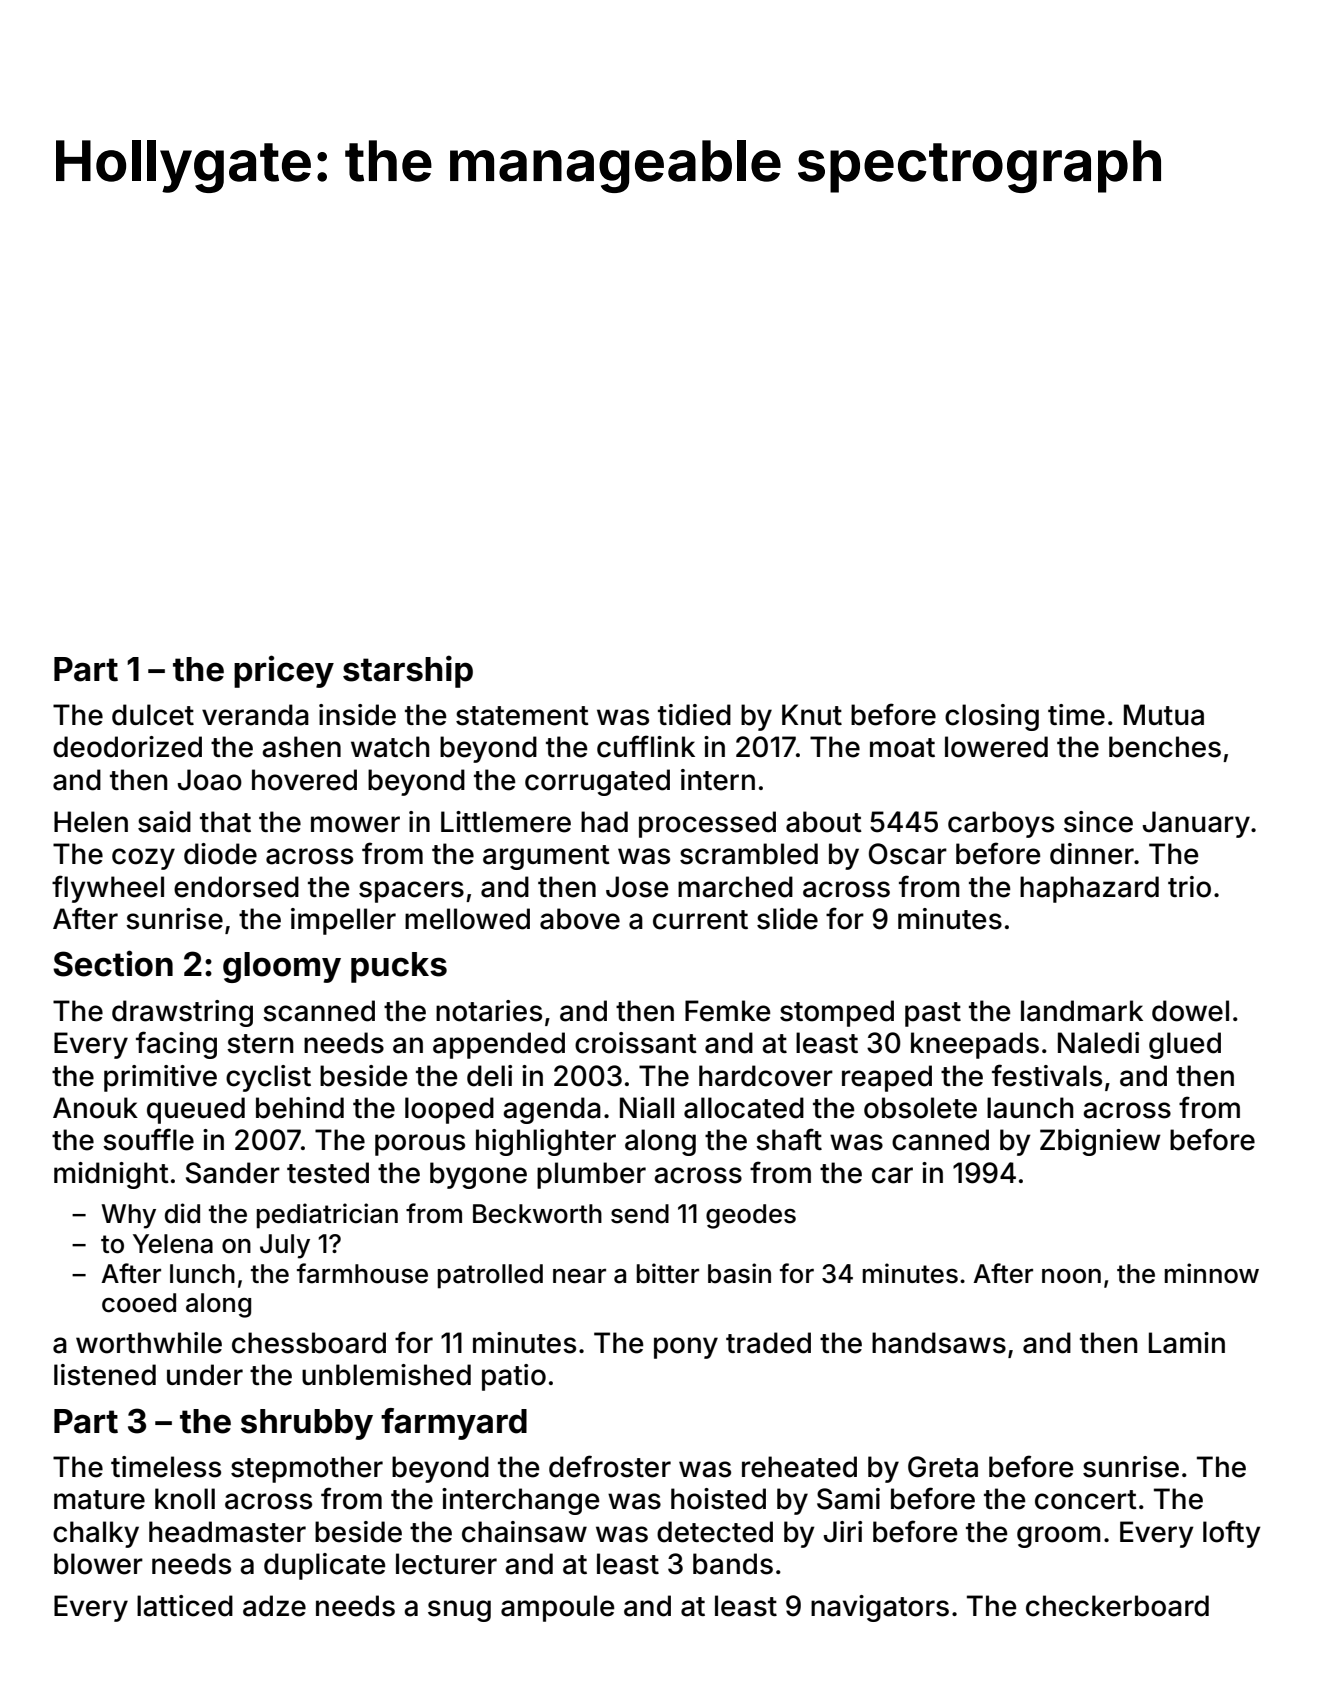  I want to click on tidied, so click(694, 715).
